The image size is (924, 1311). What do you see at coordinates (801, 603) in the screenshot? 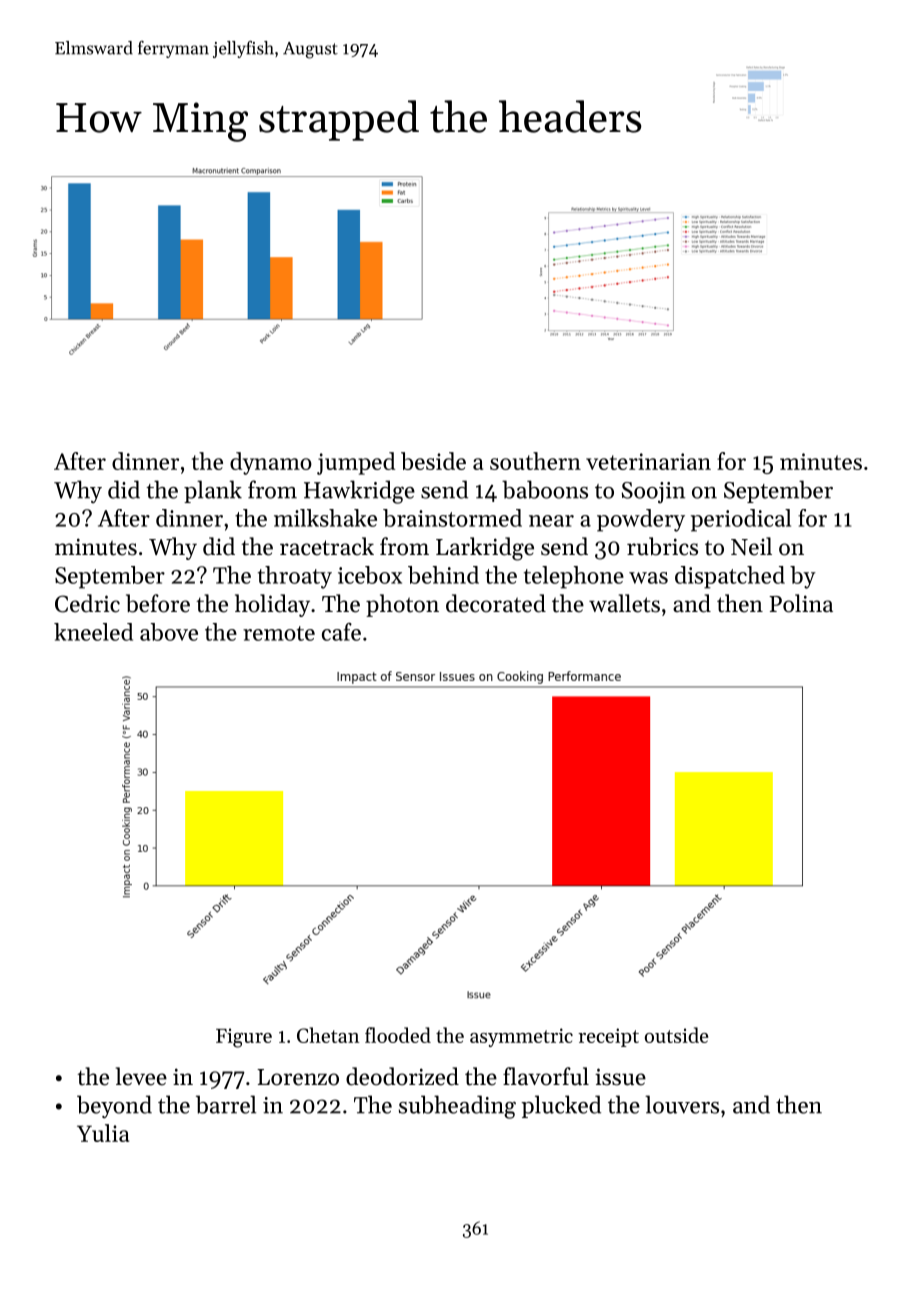
I see `Polina` at bounding box center [801, 603].
